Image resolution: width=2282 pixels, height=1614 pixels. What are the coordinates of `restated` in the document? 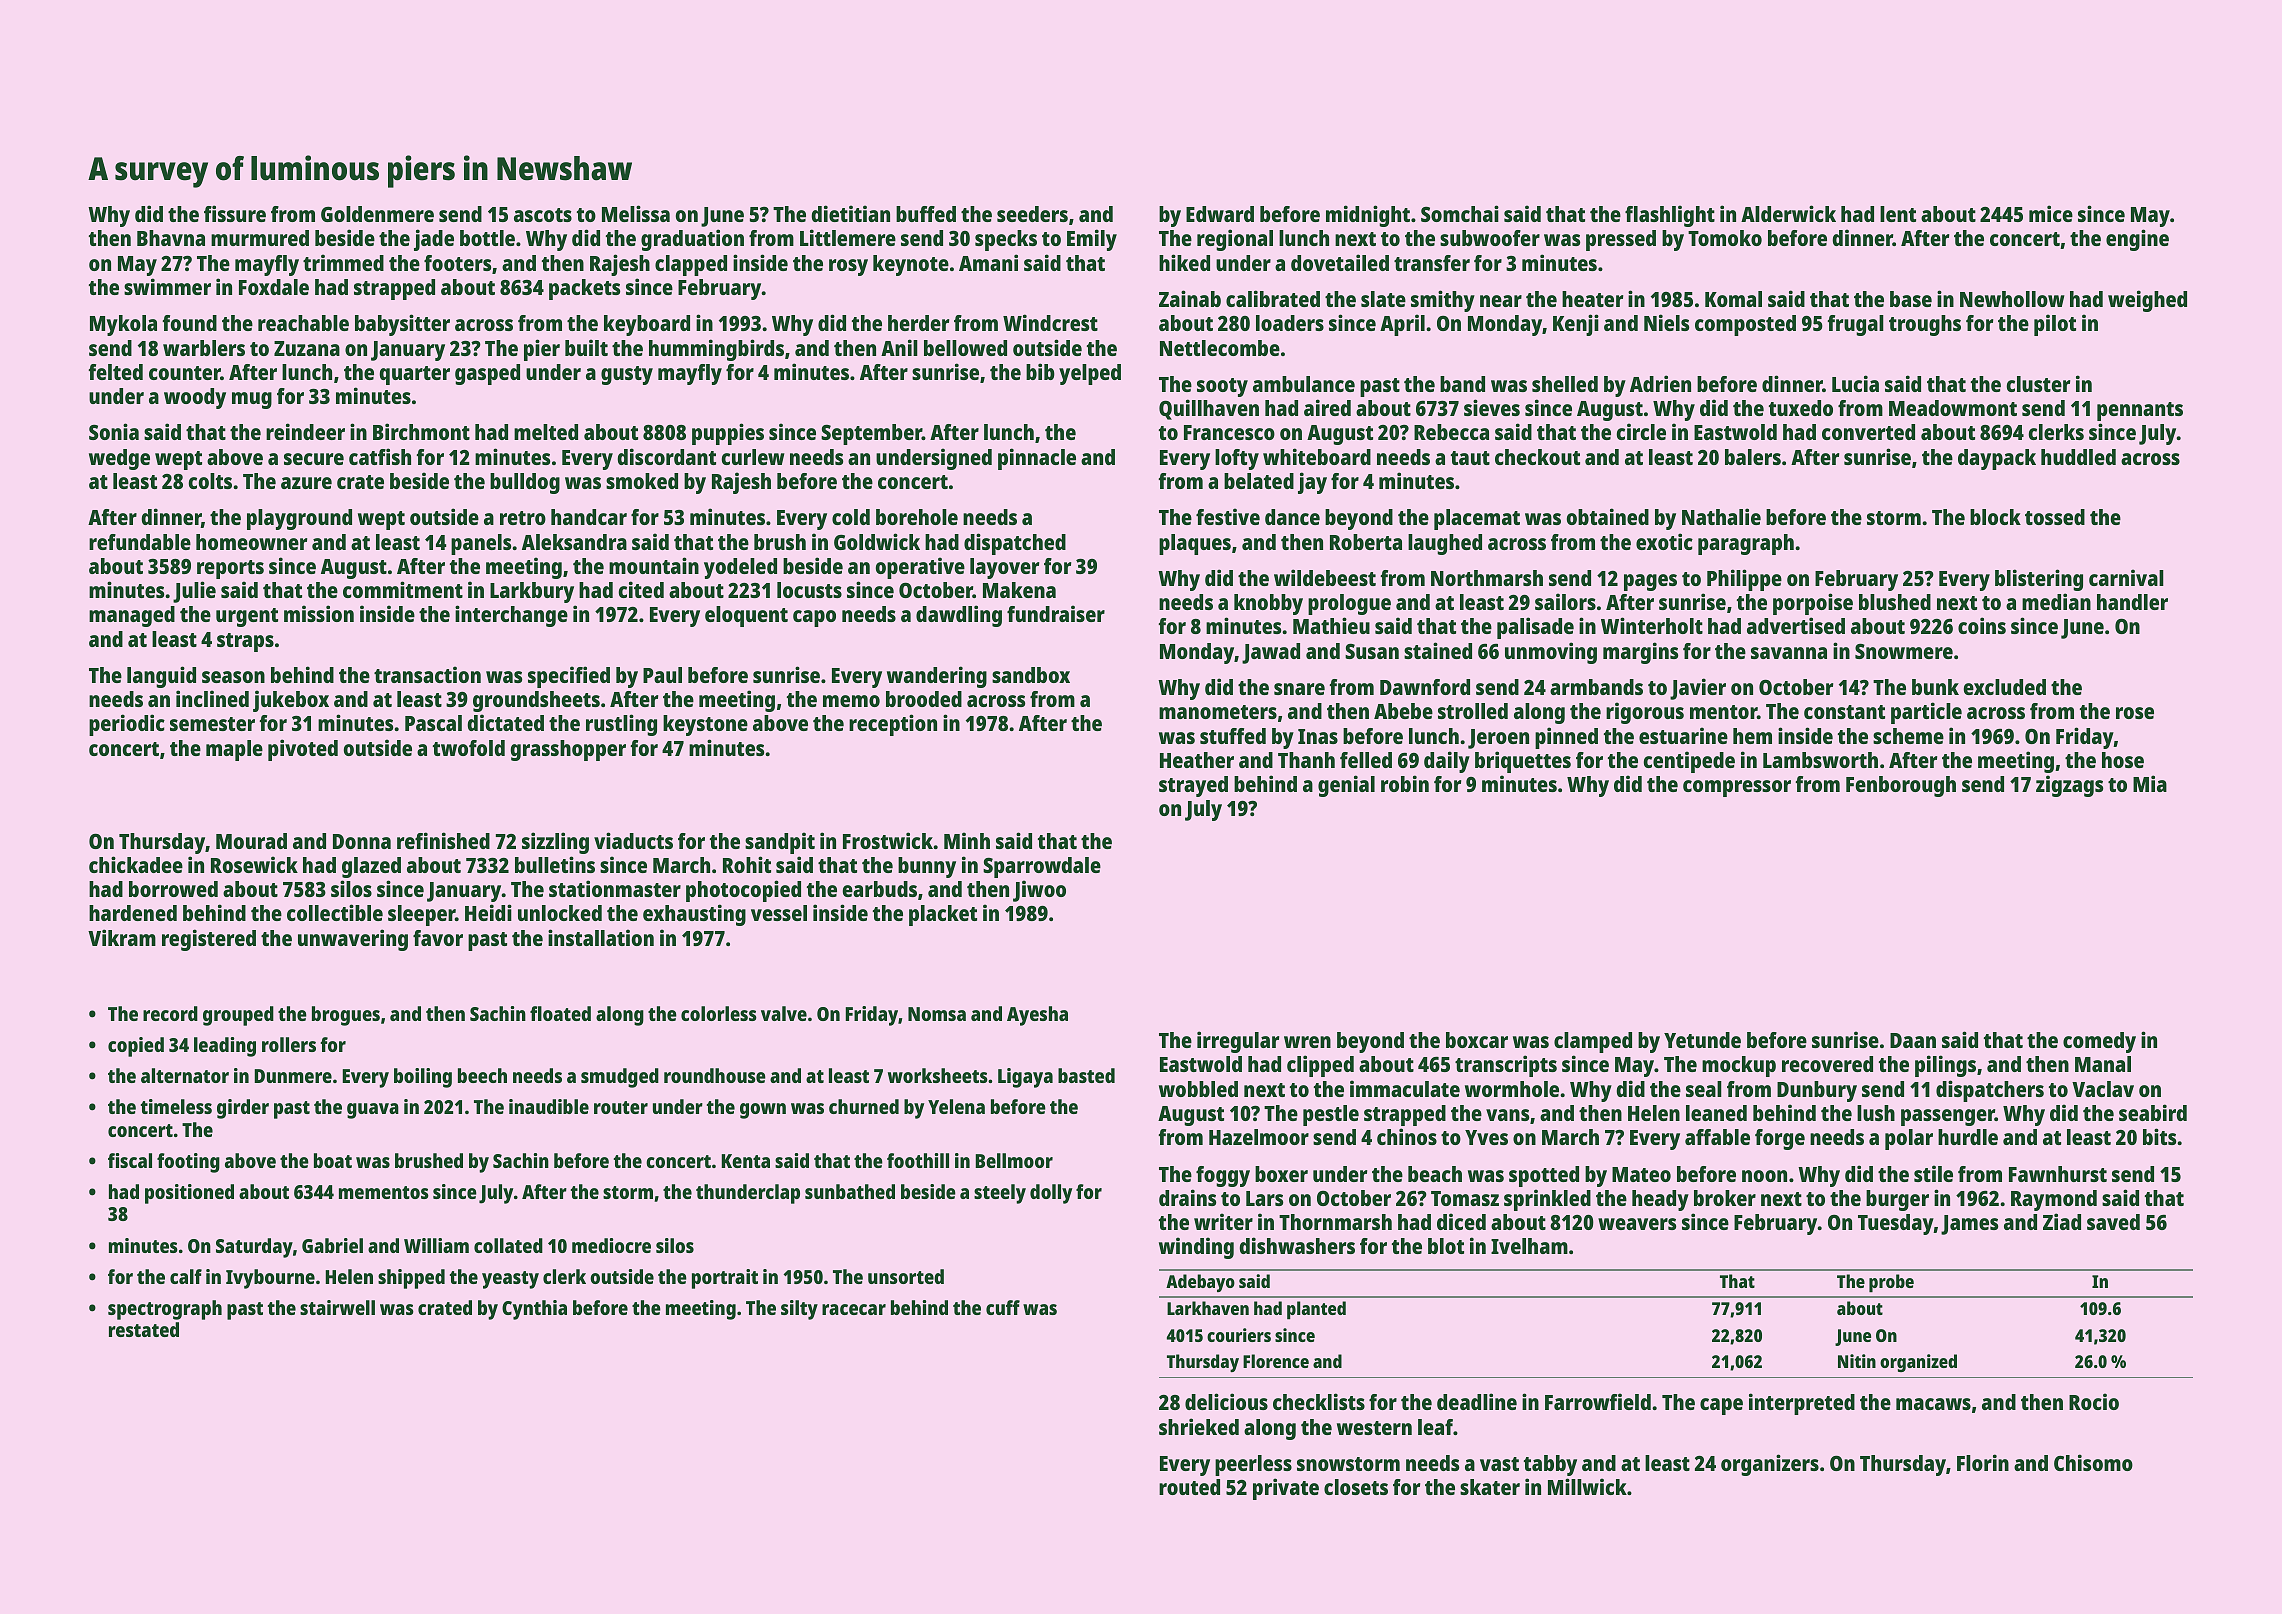 It's located at (144, 1329).
